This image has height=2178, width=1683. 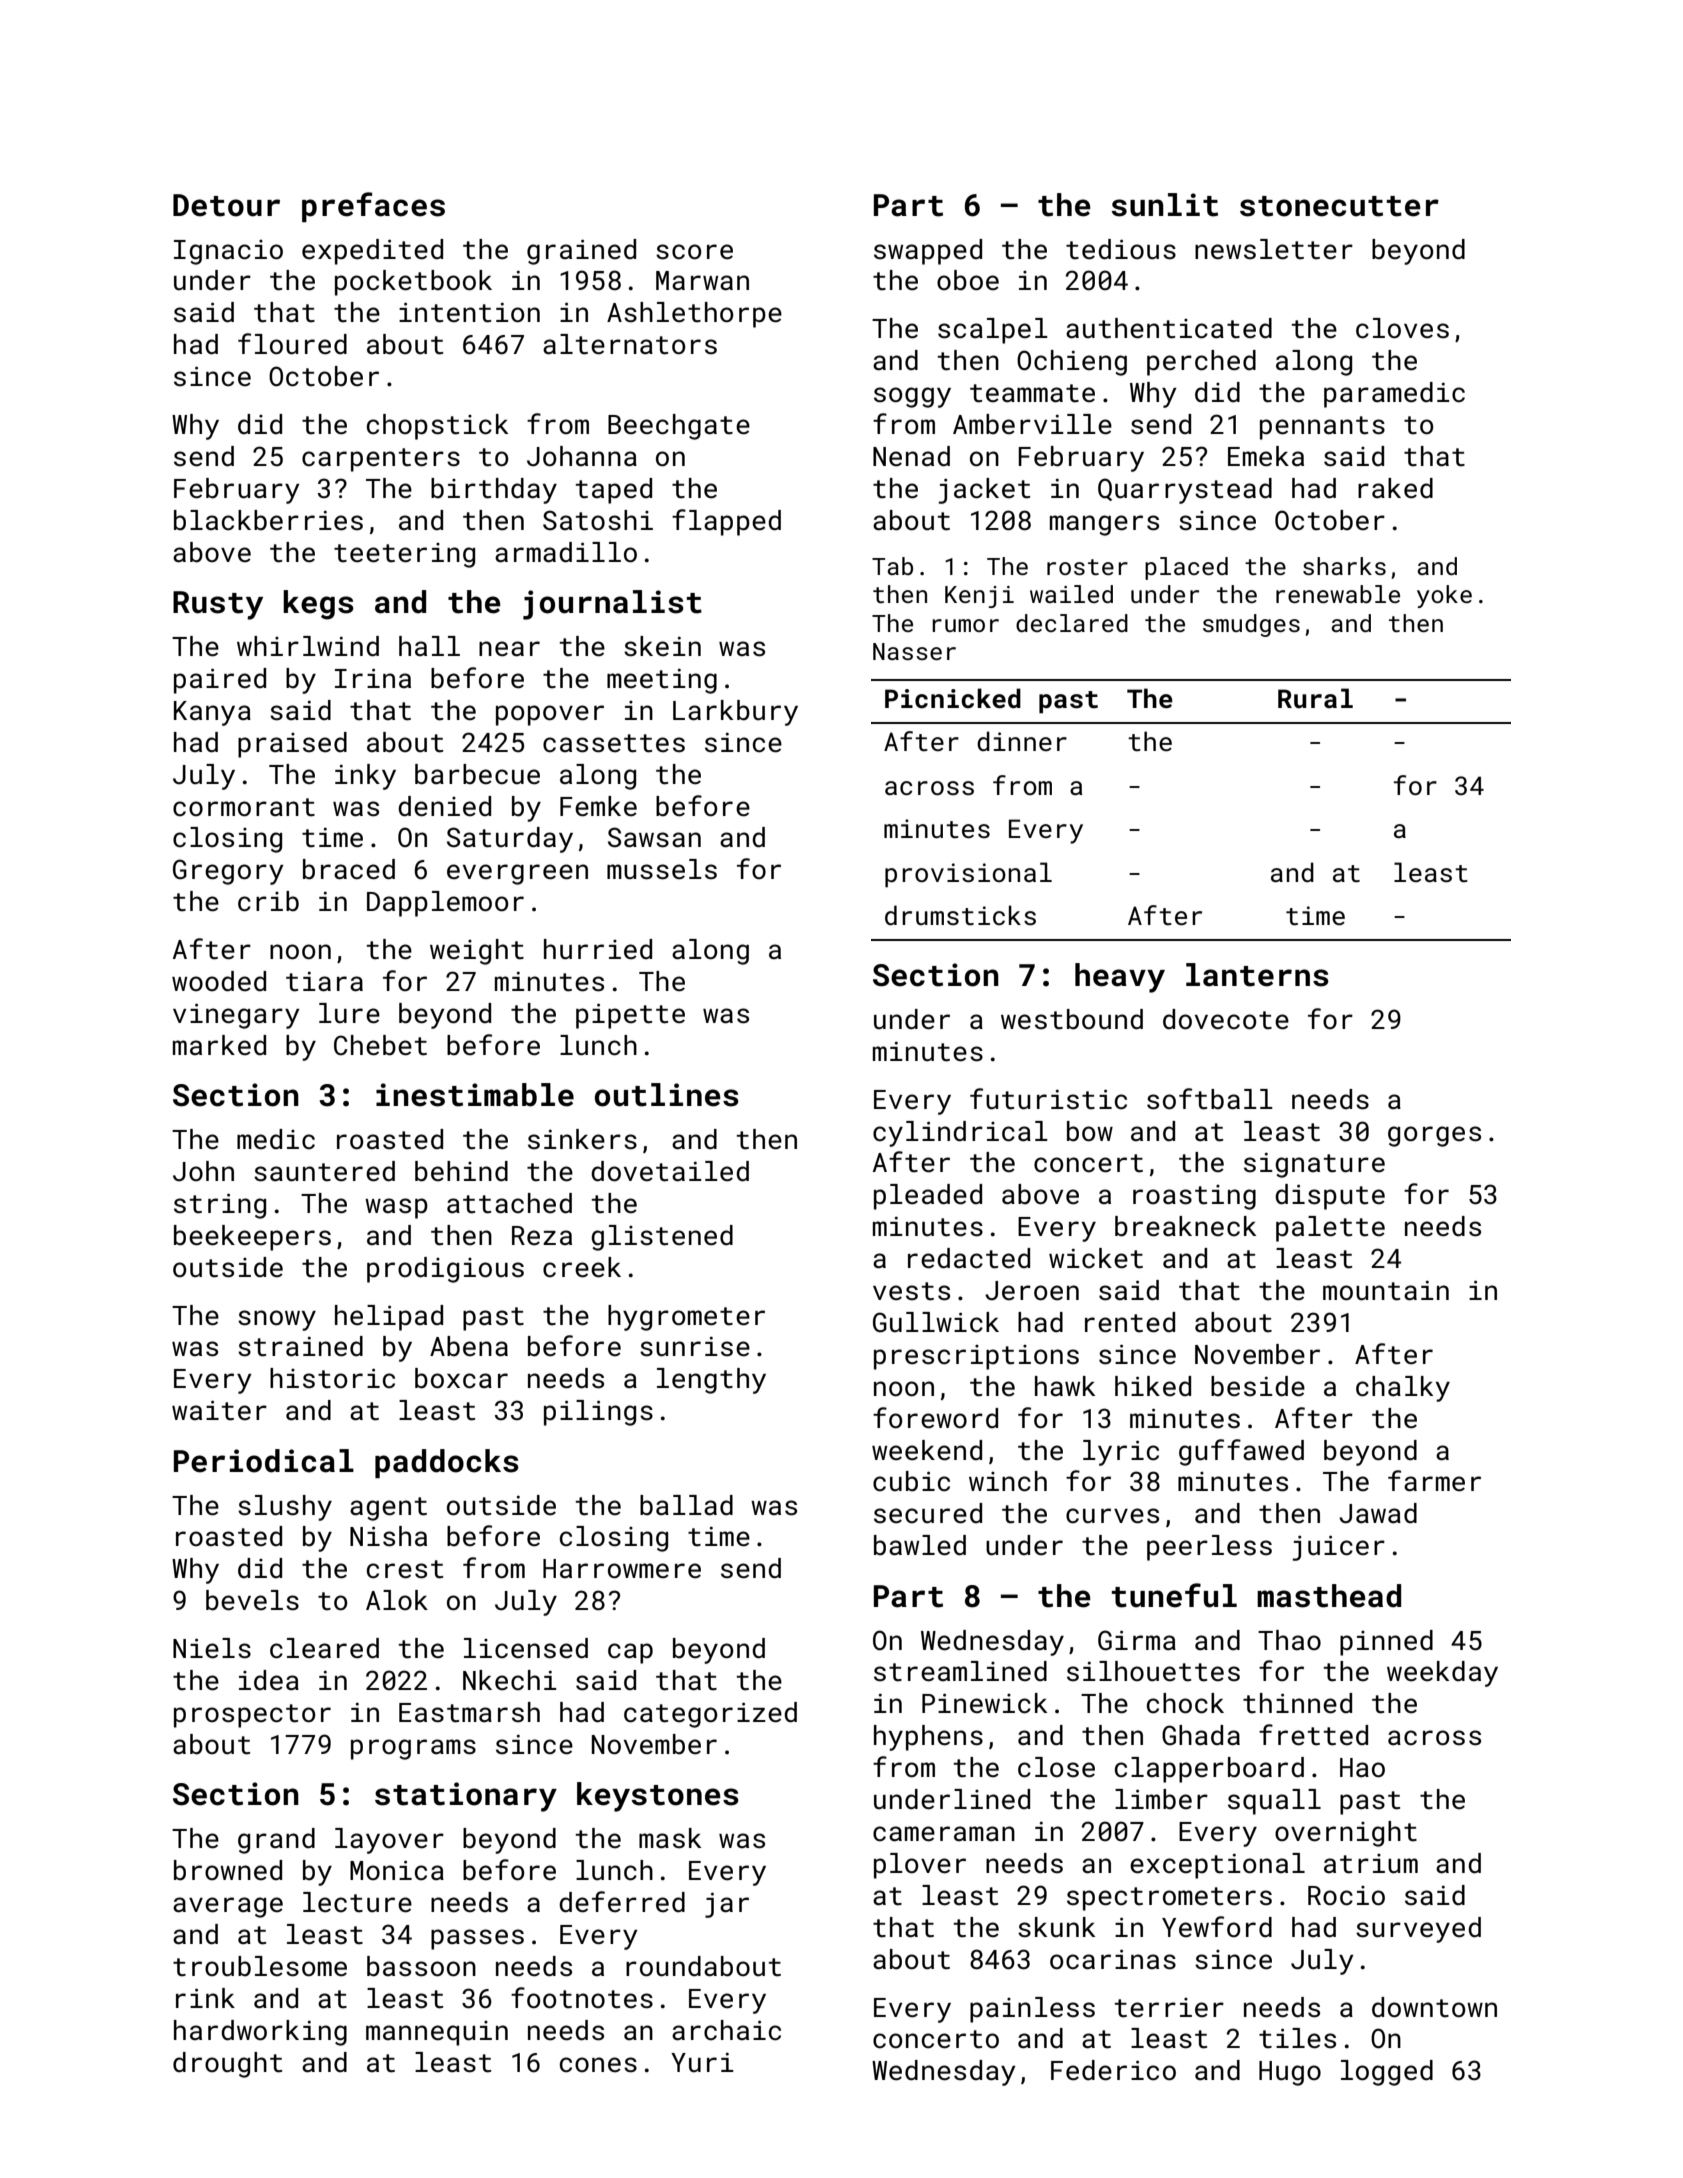 I want to click on gorges, so click(x=1434, y=1136).
